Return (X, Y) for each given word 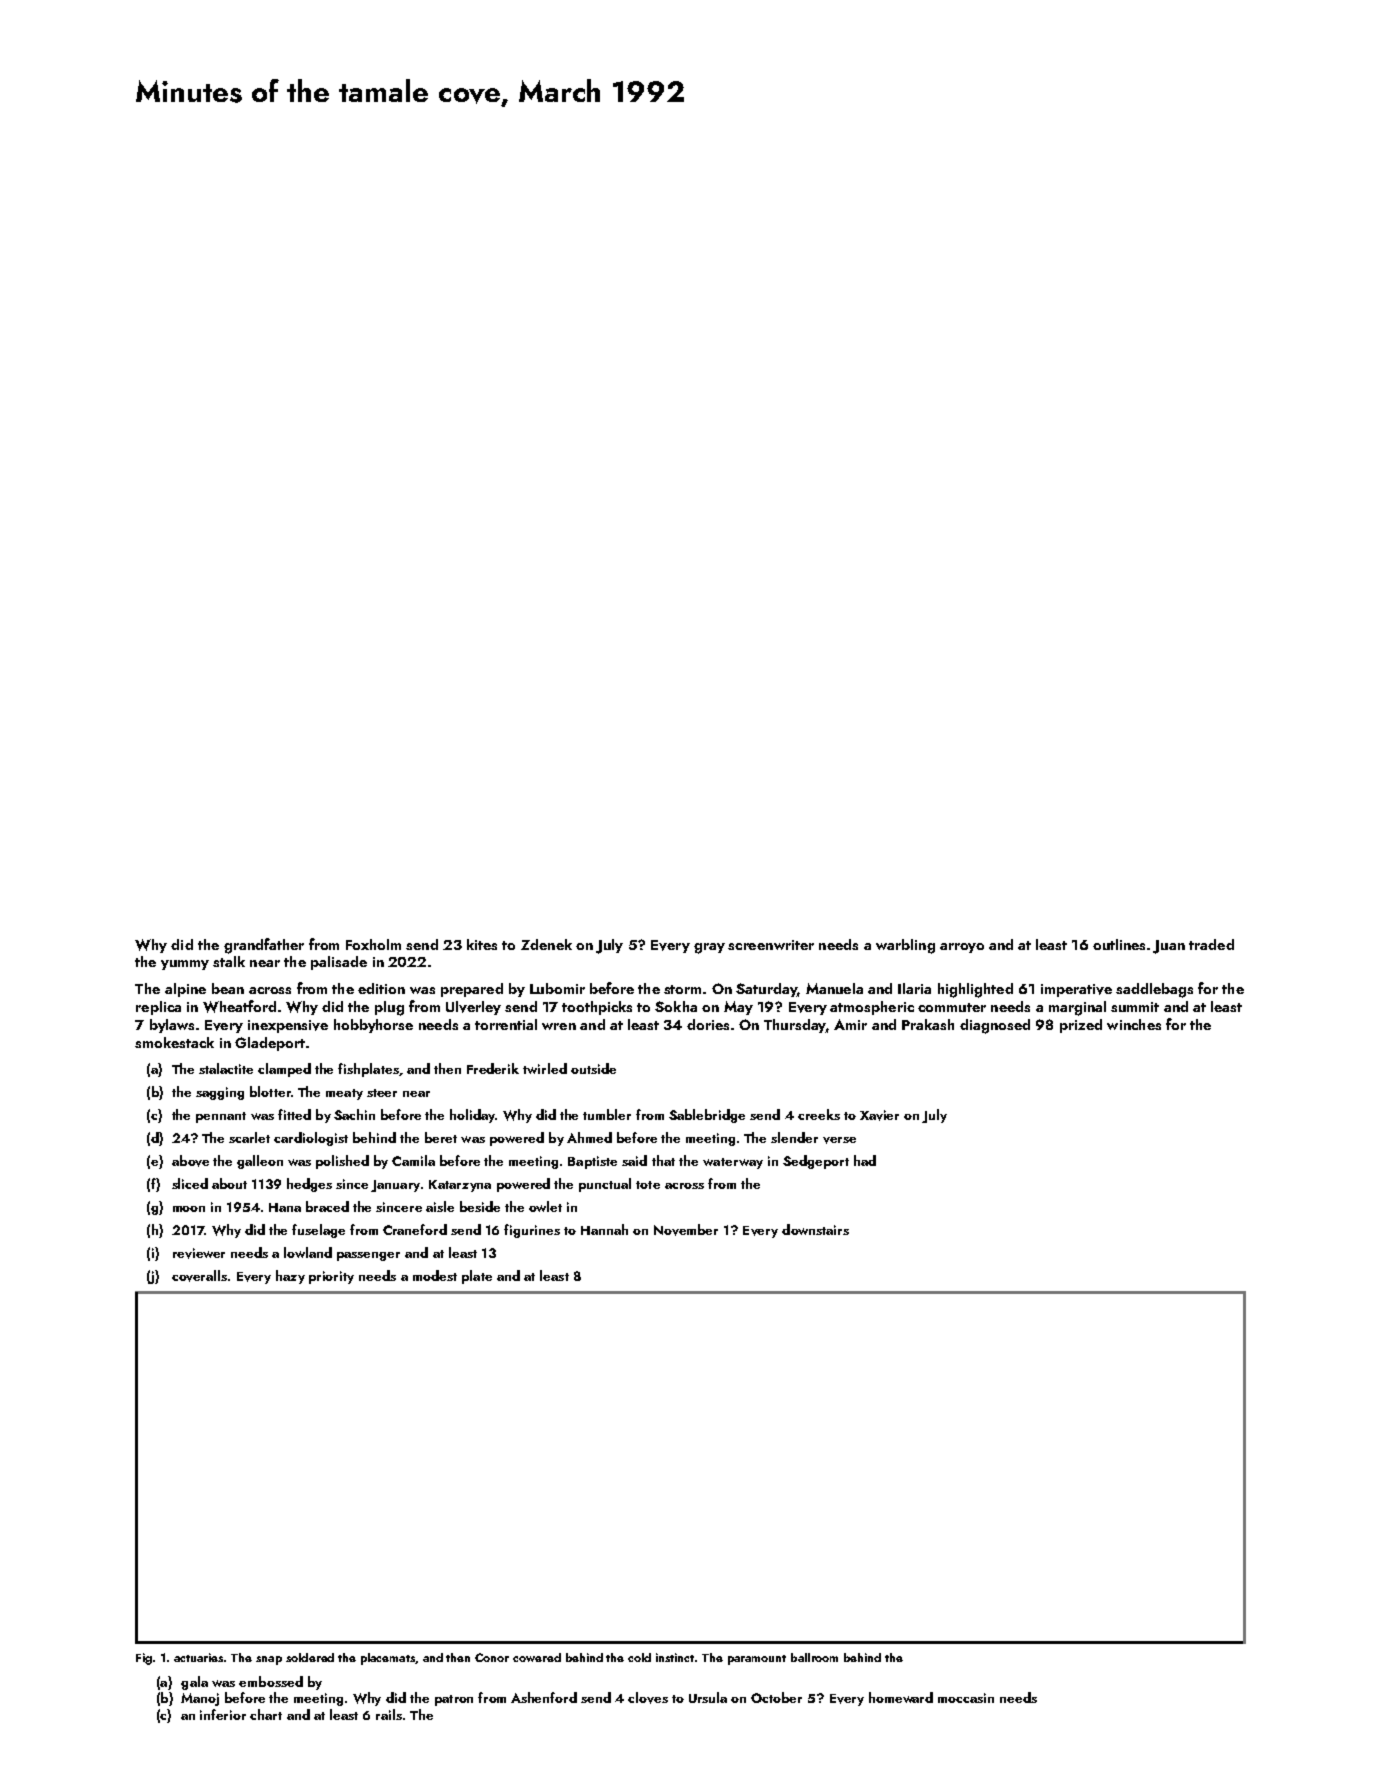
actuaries (198, 1657)
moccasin (966, 1698)
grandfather (264, 946)
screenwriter (771, 945)
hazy (290, 1277)
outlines (1119, 944)
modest (435, 1275)
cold (639, 1657)
